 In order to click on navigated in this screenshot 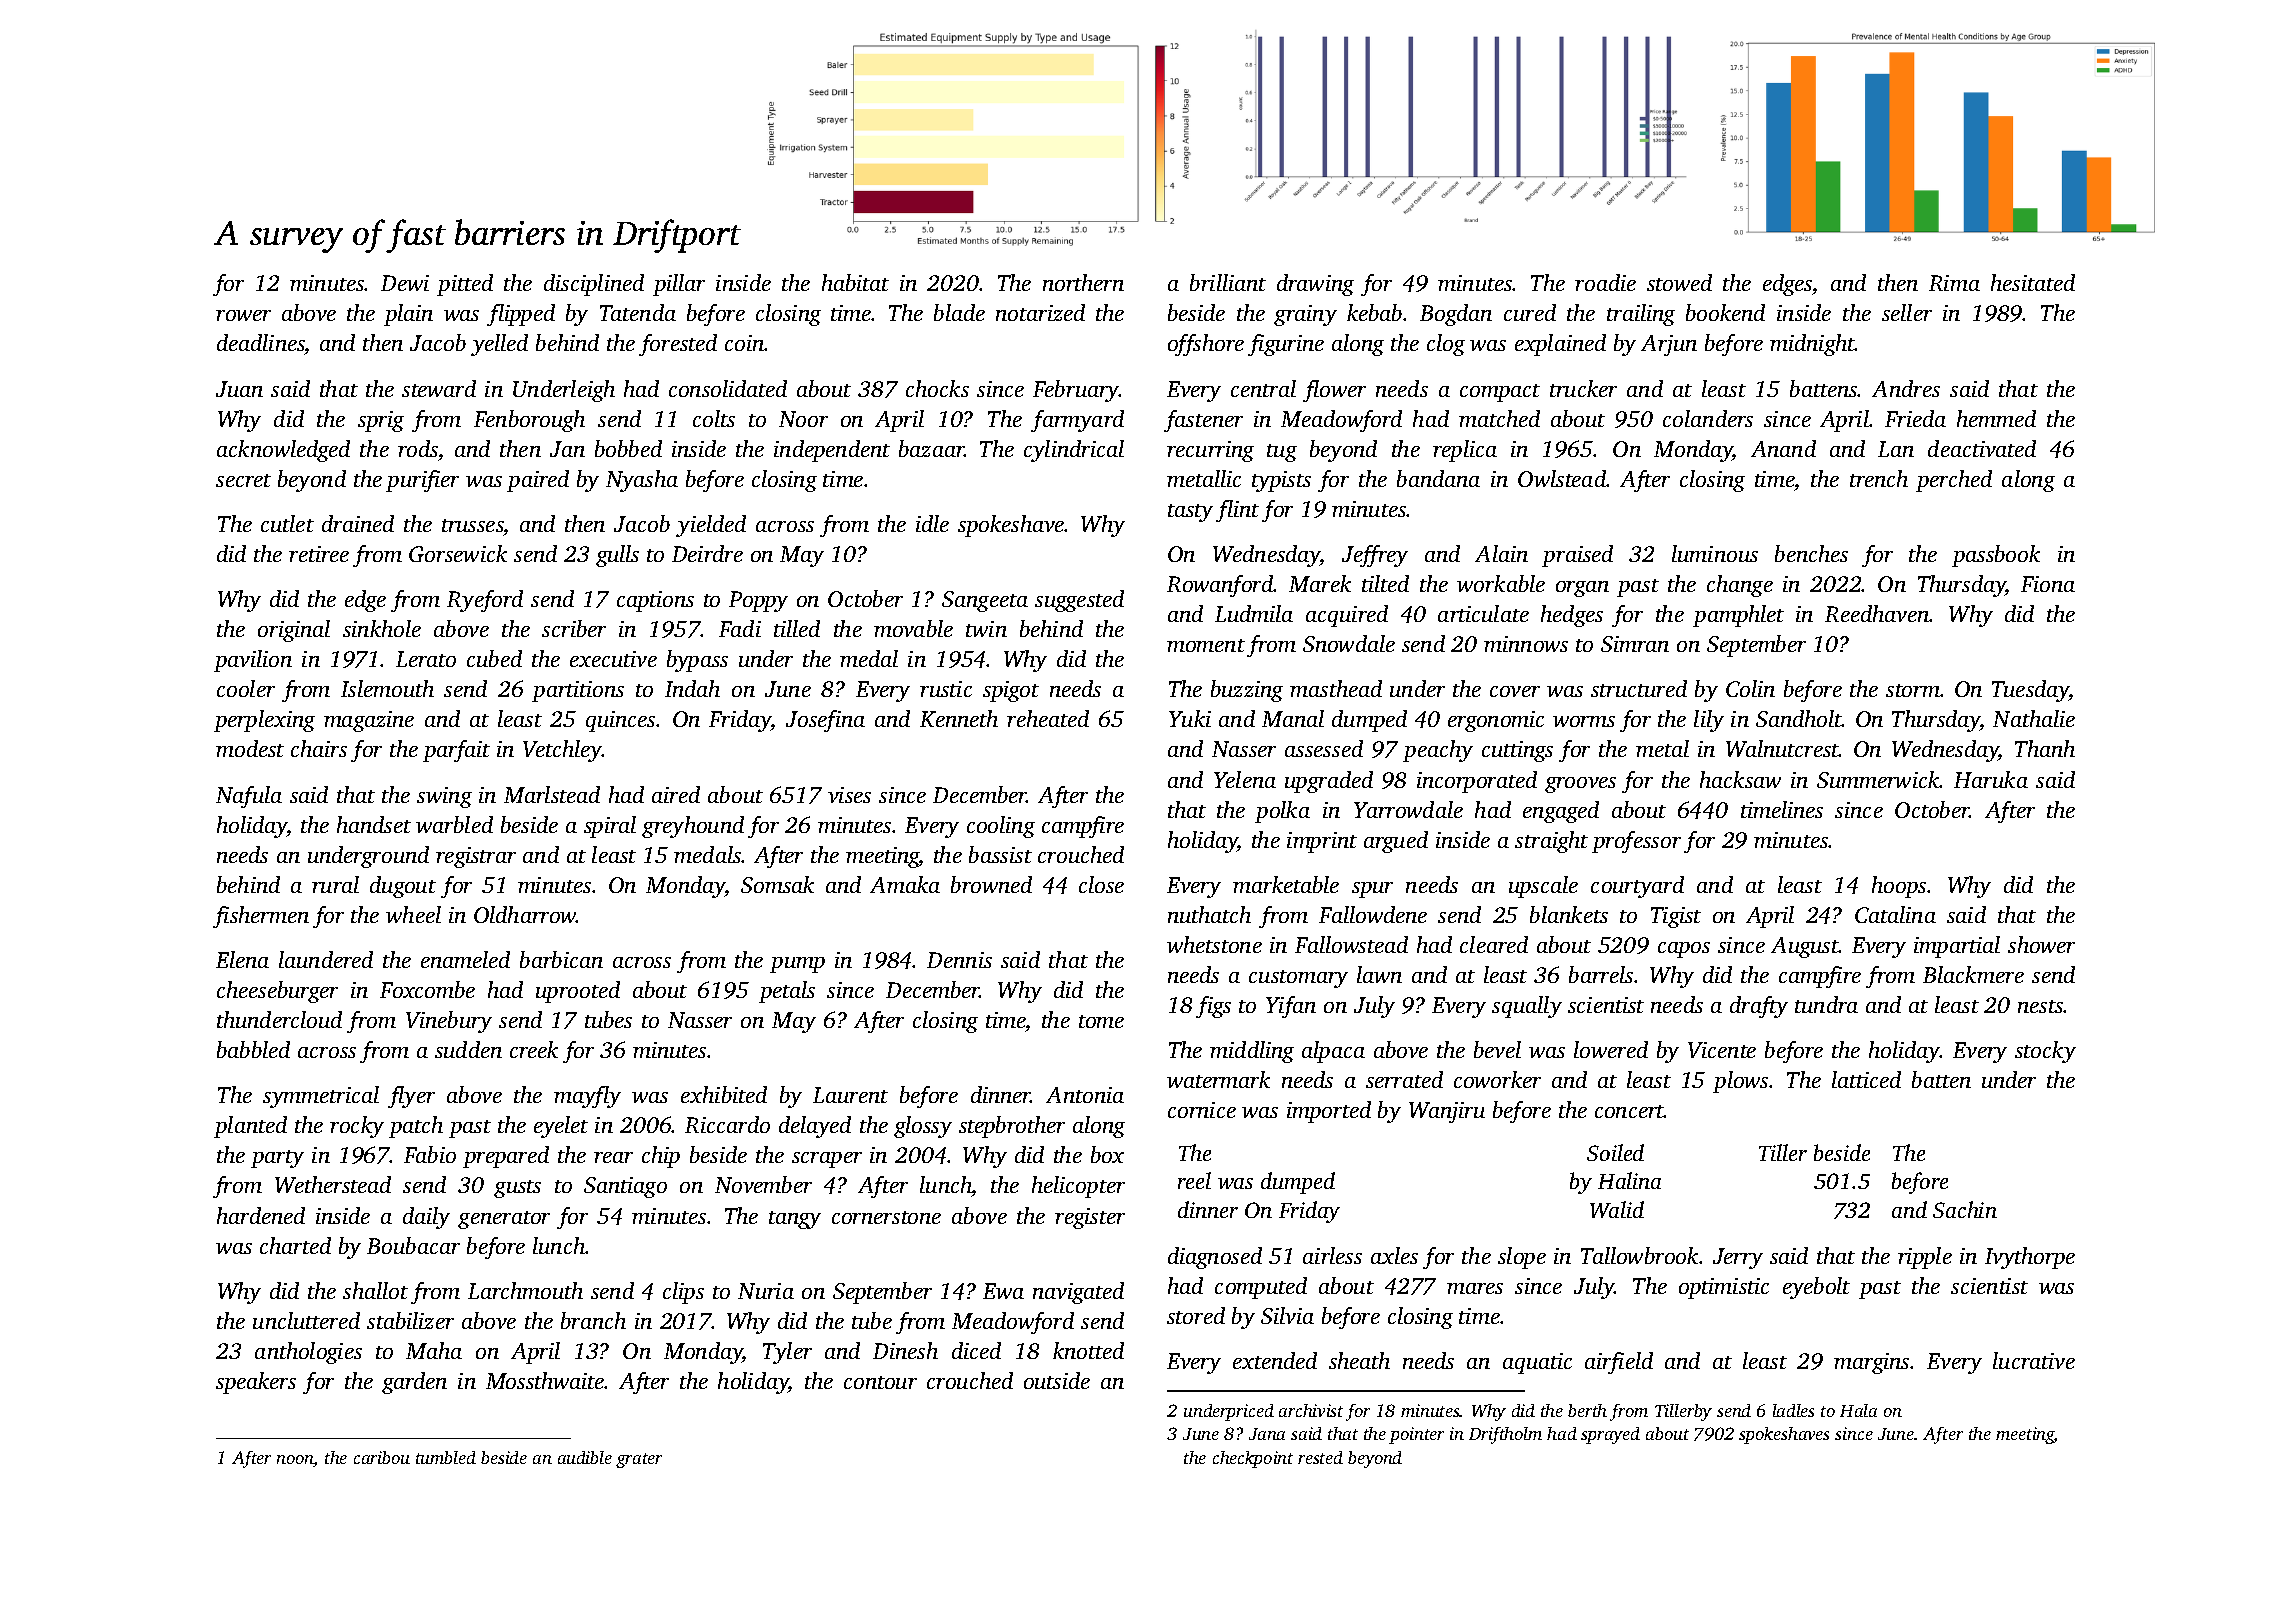, I will do `click(1078, 1293)`.
